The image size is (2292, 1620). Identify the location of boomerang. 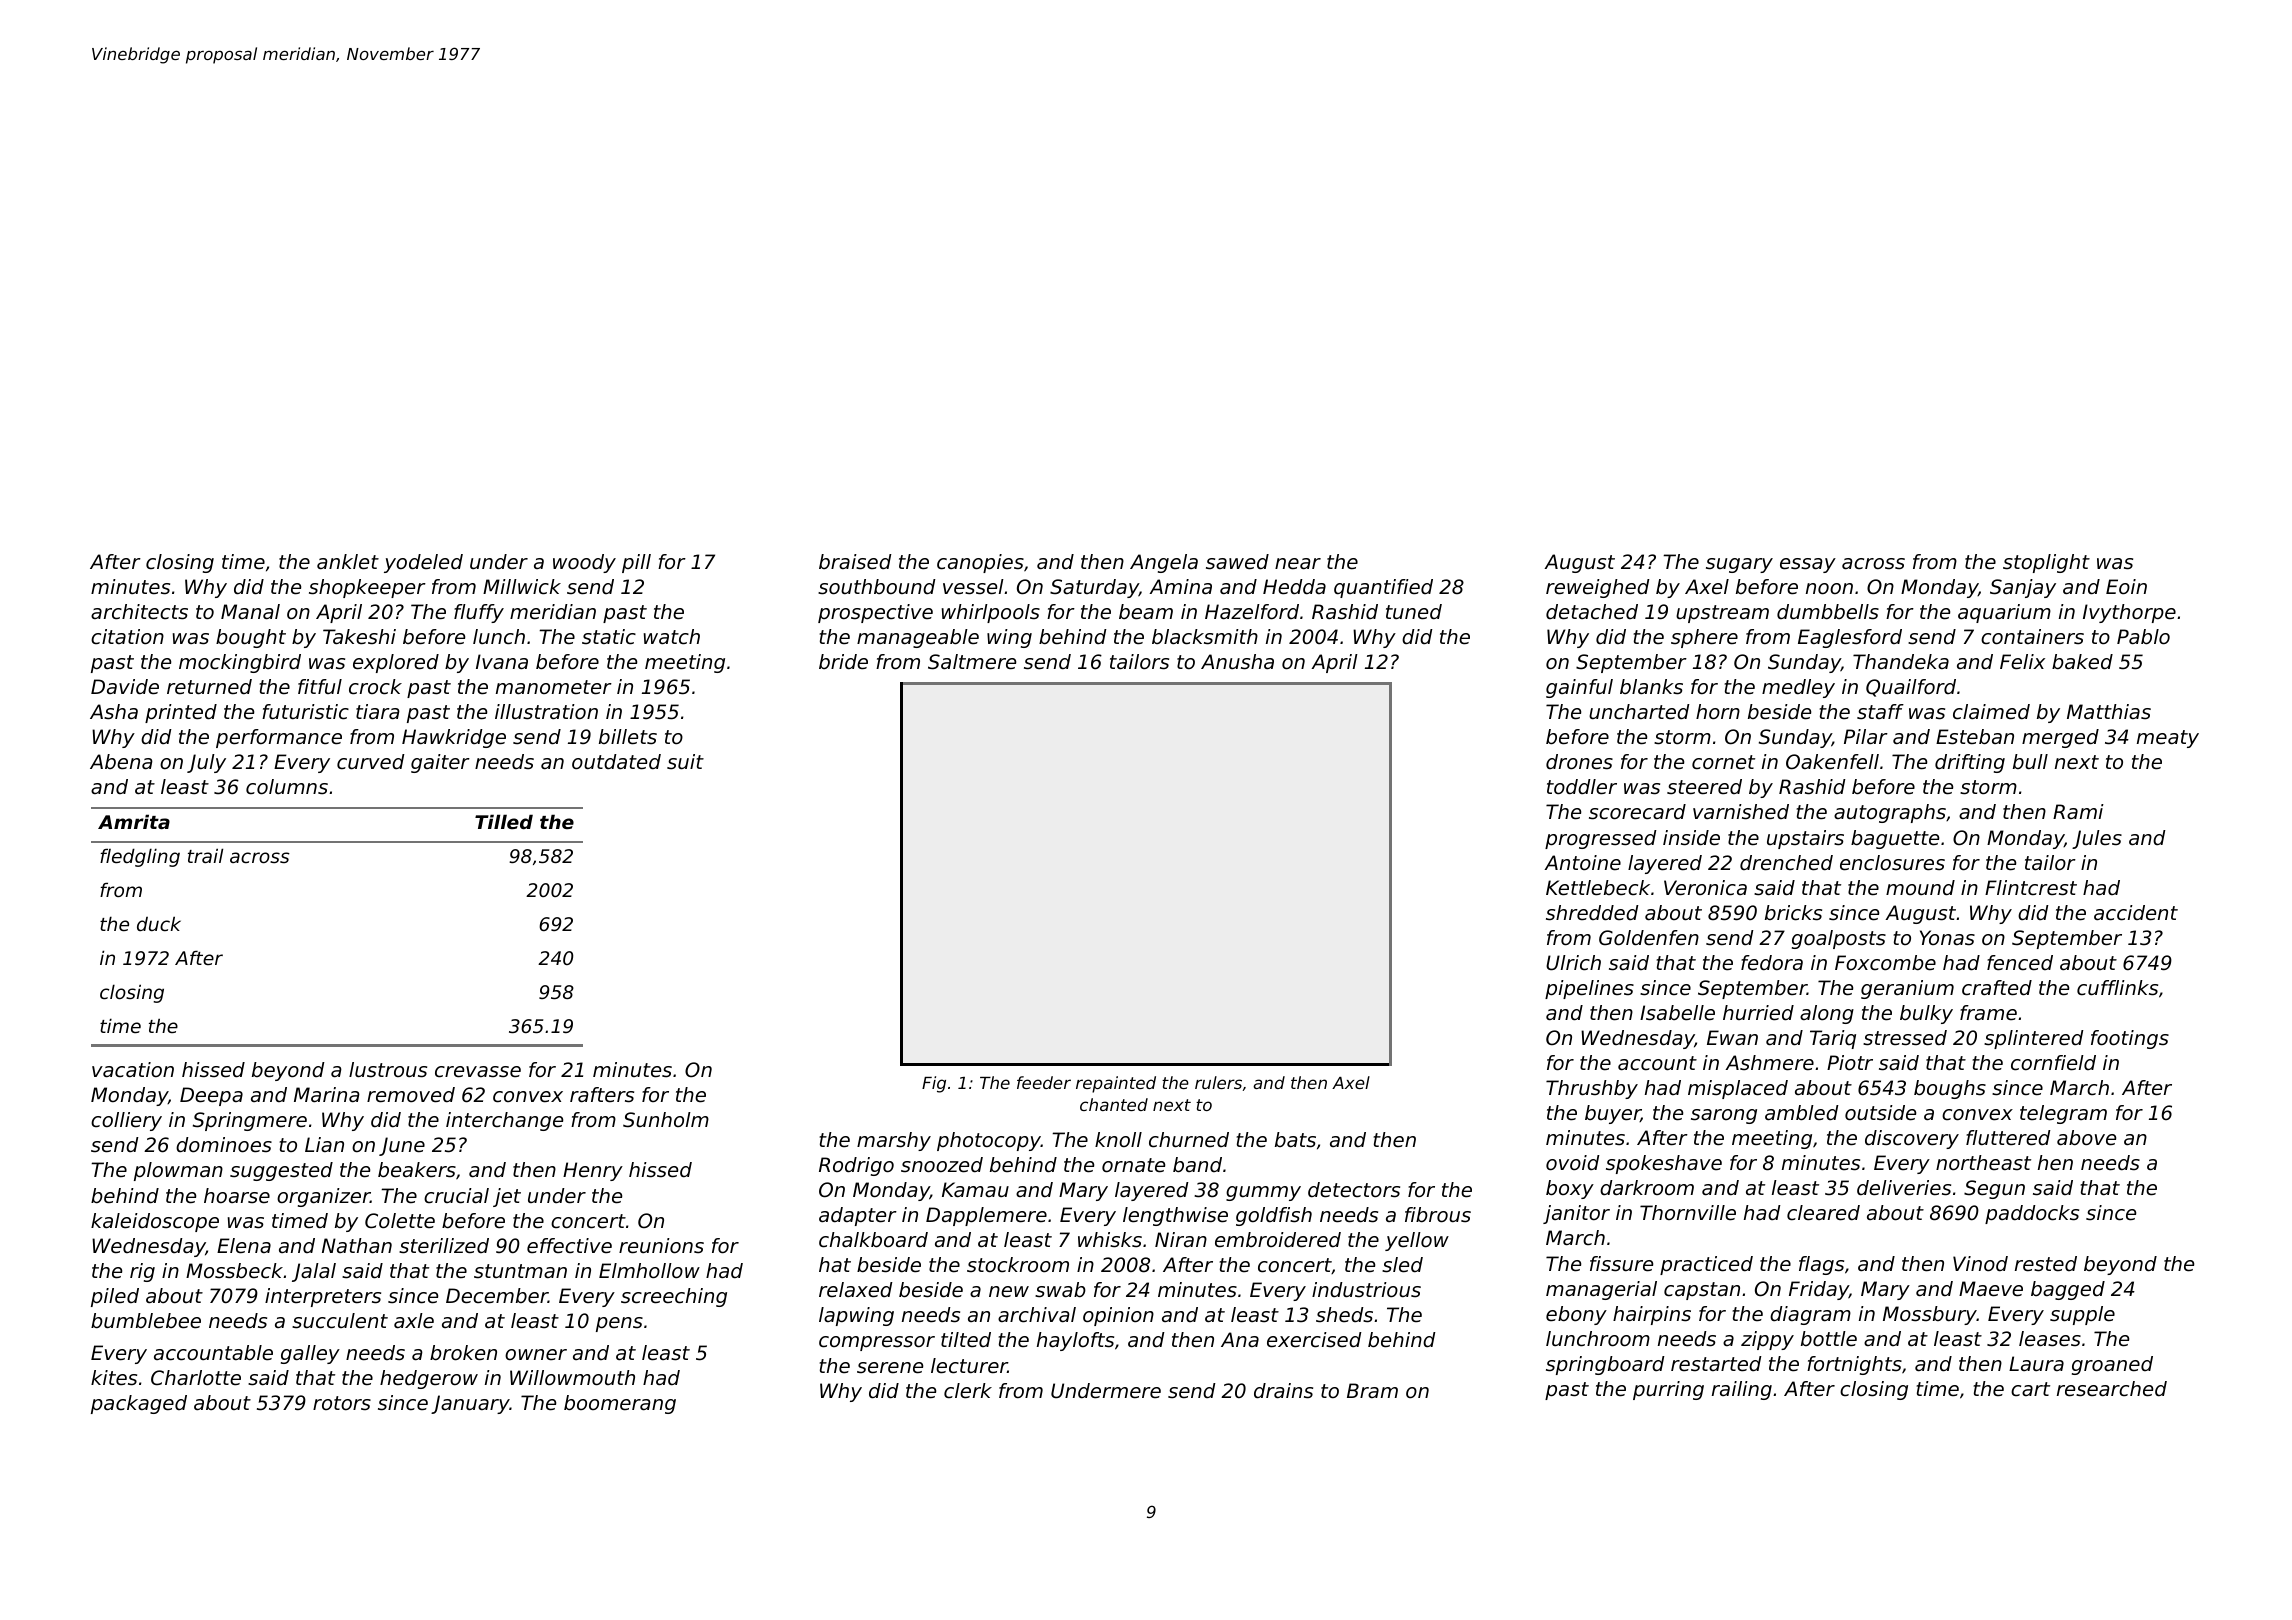
(620, 1404).
